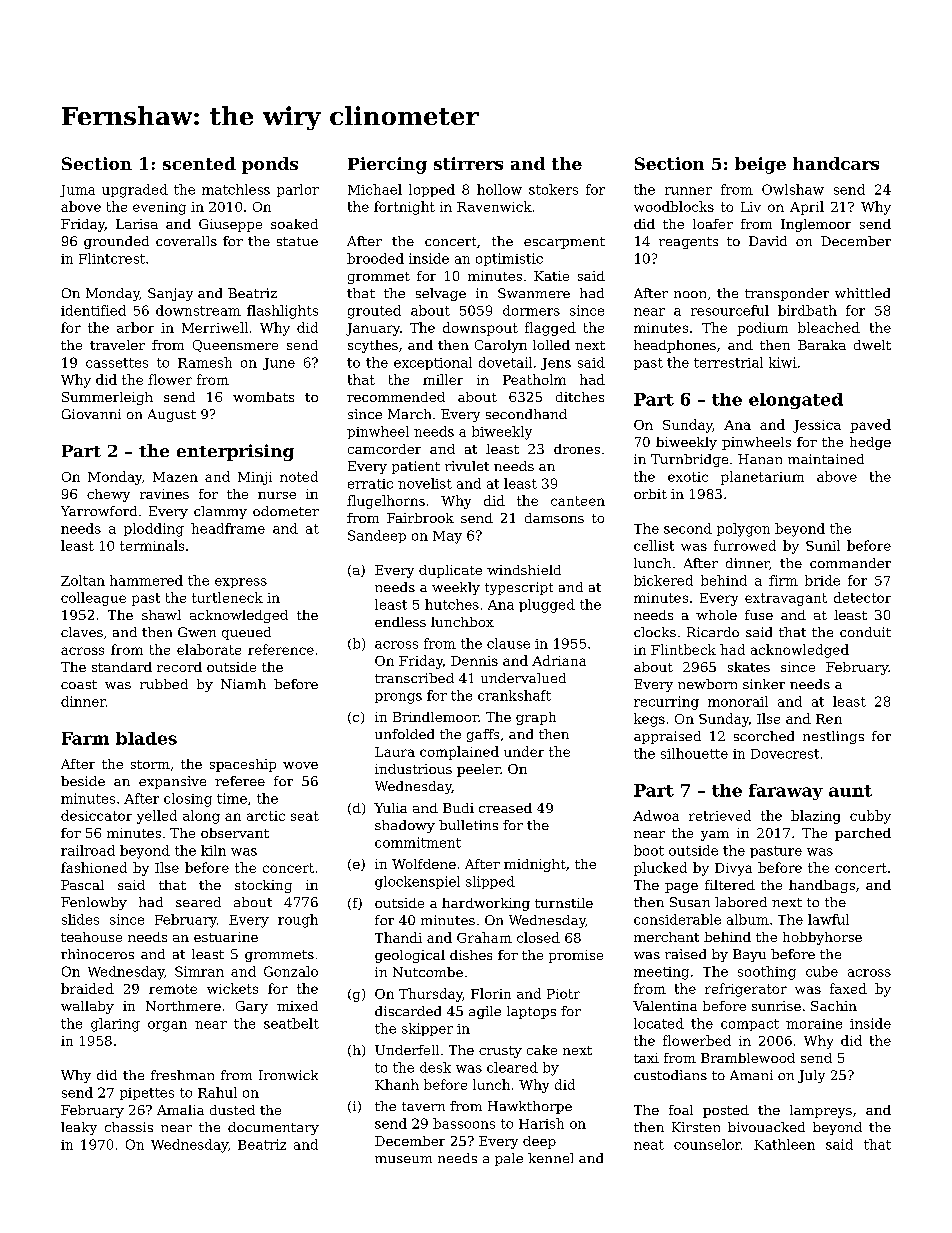 The image size is (952, 1233). I want to click on railroad, so click(88, 850).
